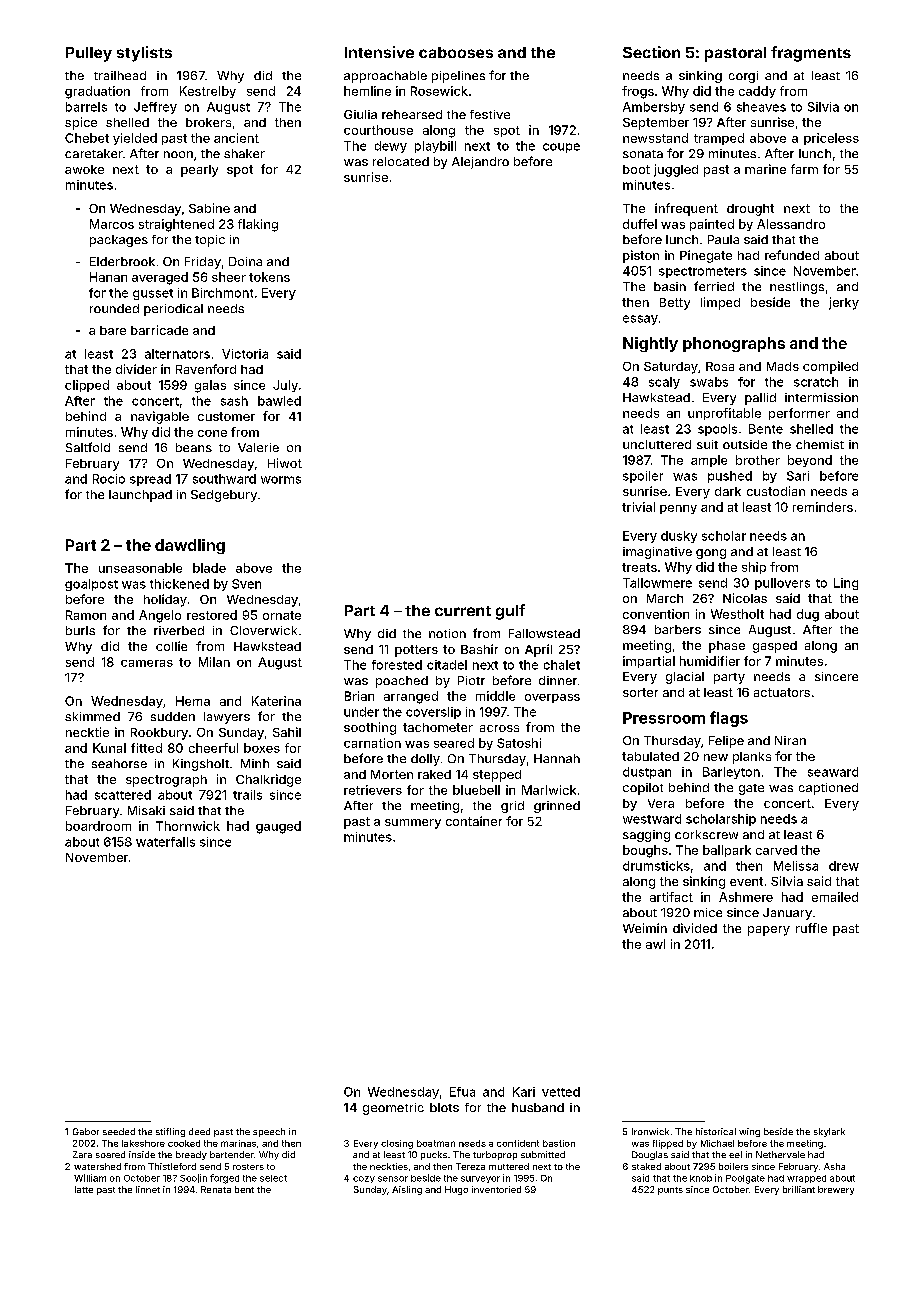  I want to click on blade, so click(209, 568).
